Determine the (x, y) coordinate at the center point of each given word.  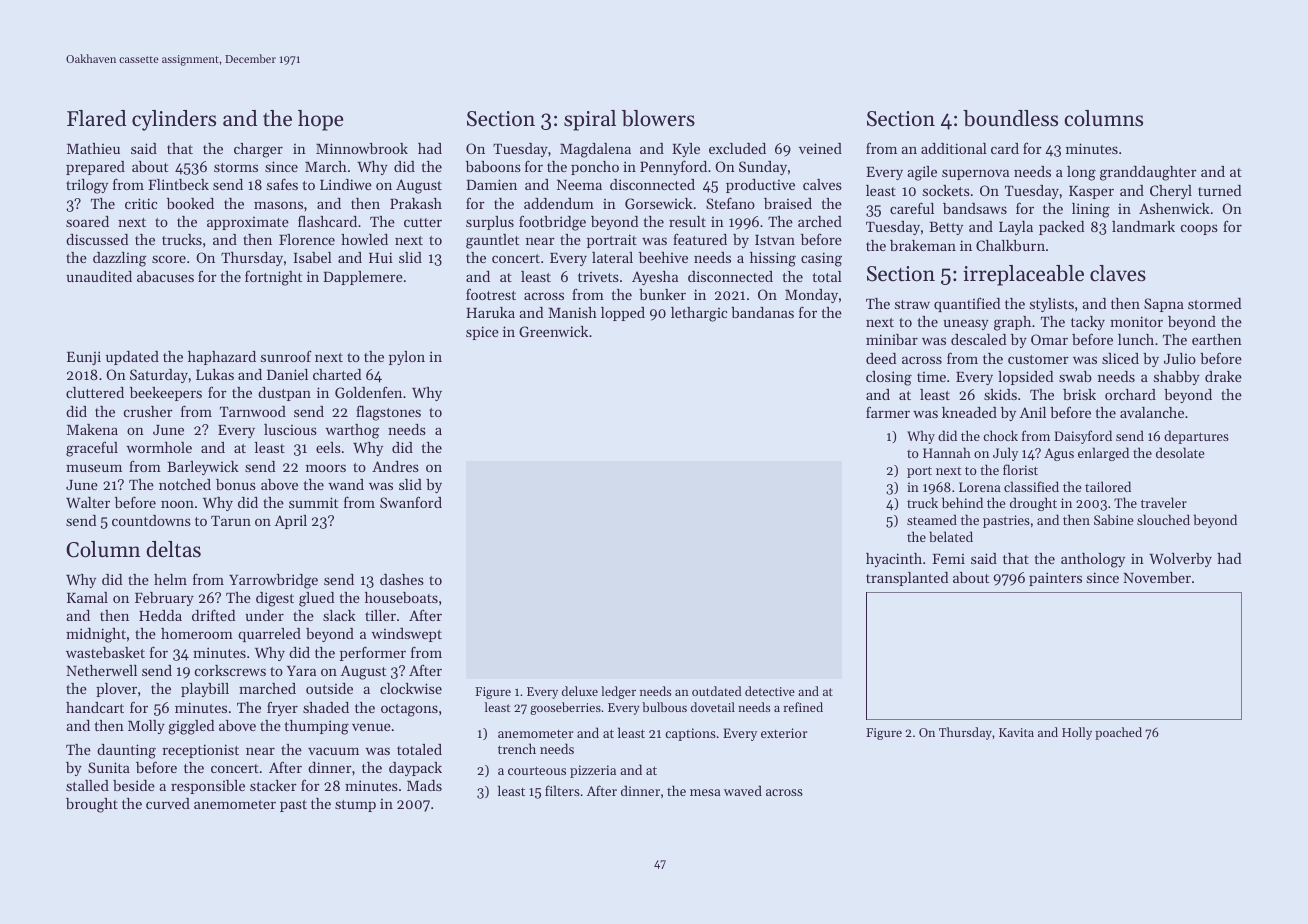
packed (1061, 228)
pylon (407, 358)
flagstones (388, 413)
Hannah (947, 452)
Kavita (1016, 732)
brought (92, 805)
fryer (282, 708)
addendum (559, 203)
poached (1118, 733)
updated (132, 358)
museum (94, 468)
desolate (1180, 452)
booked (190, 203)
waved (743, 790)
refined (803, 707)
